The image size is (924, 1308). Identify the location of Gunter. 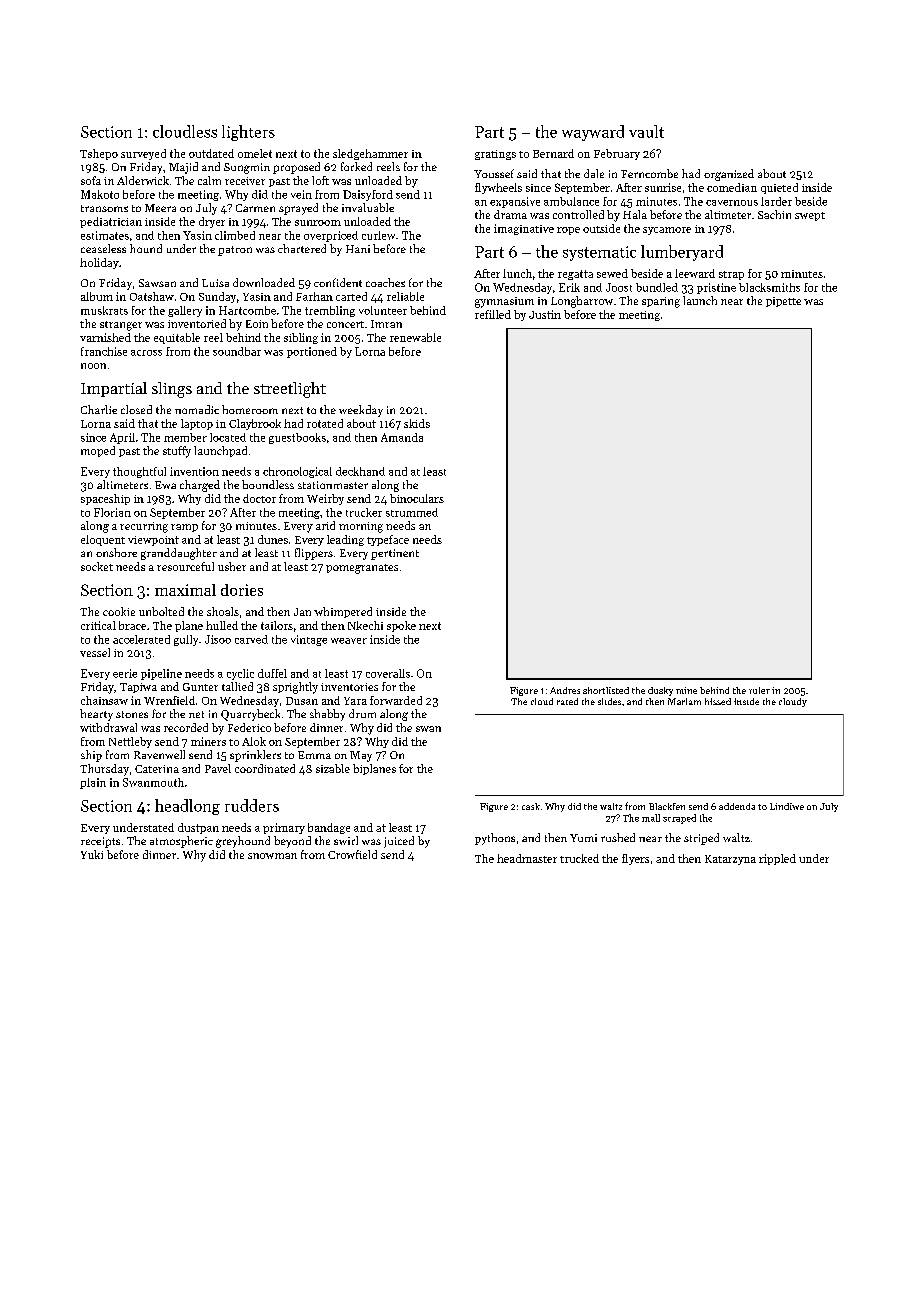
(200, 687).
